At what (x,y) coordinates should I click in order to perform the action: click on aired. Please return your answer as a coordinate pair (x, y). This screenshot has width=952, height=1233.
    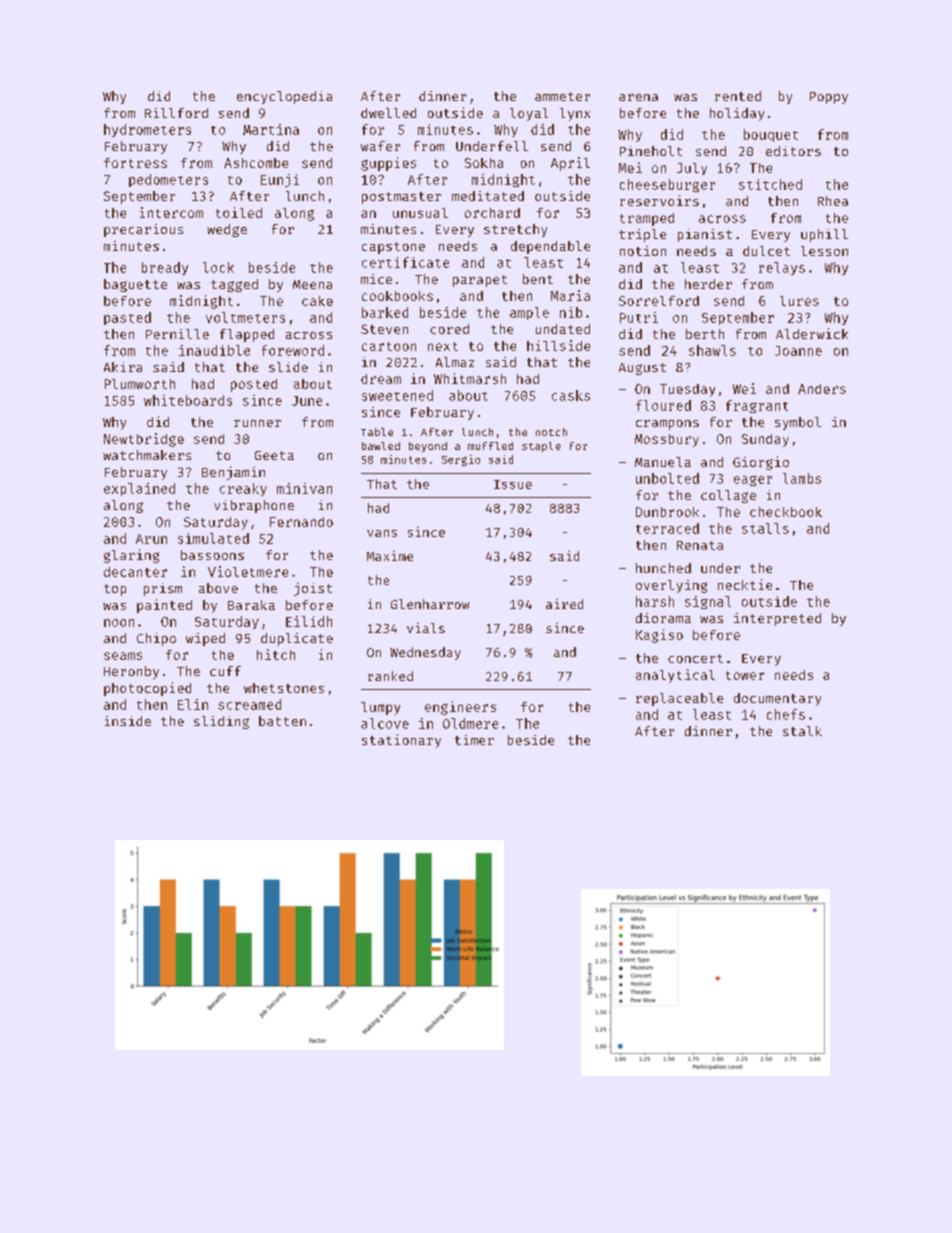
    Looking at the image, I should click on (564, 604).
